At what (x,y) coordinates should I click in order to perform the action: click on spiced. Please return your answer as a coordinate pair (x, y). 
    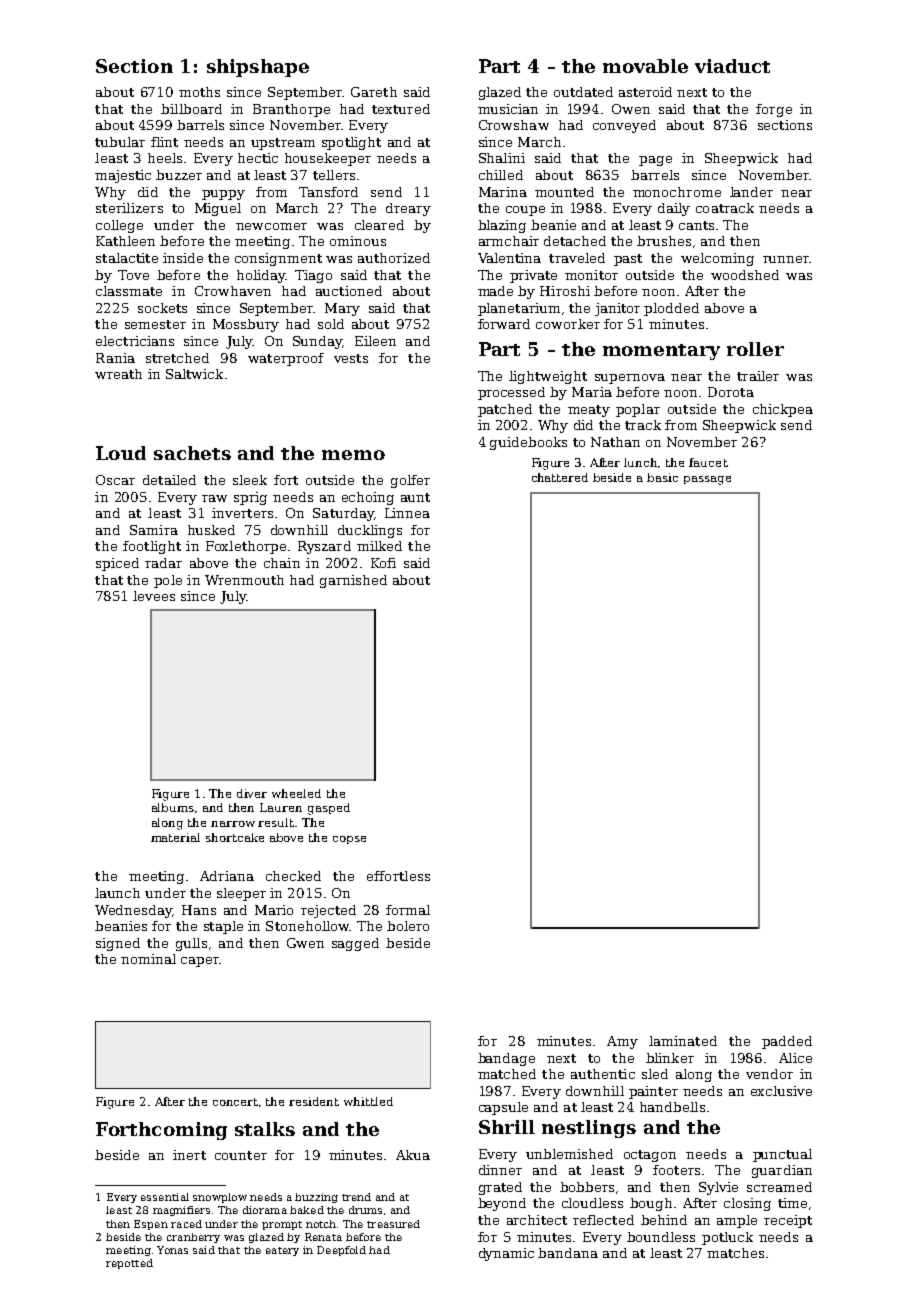
    Looking at the image, I should click on (117, 564).
